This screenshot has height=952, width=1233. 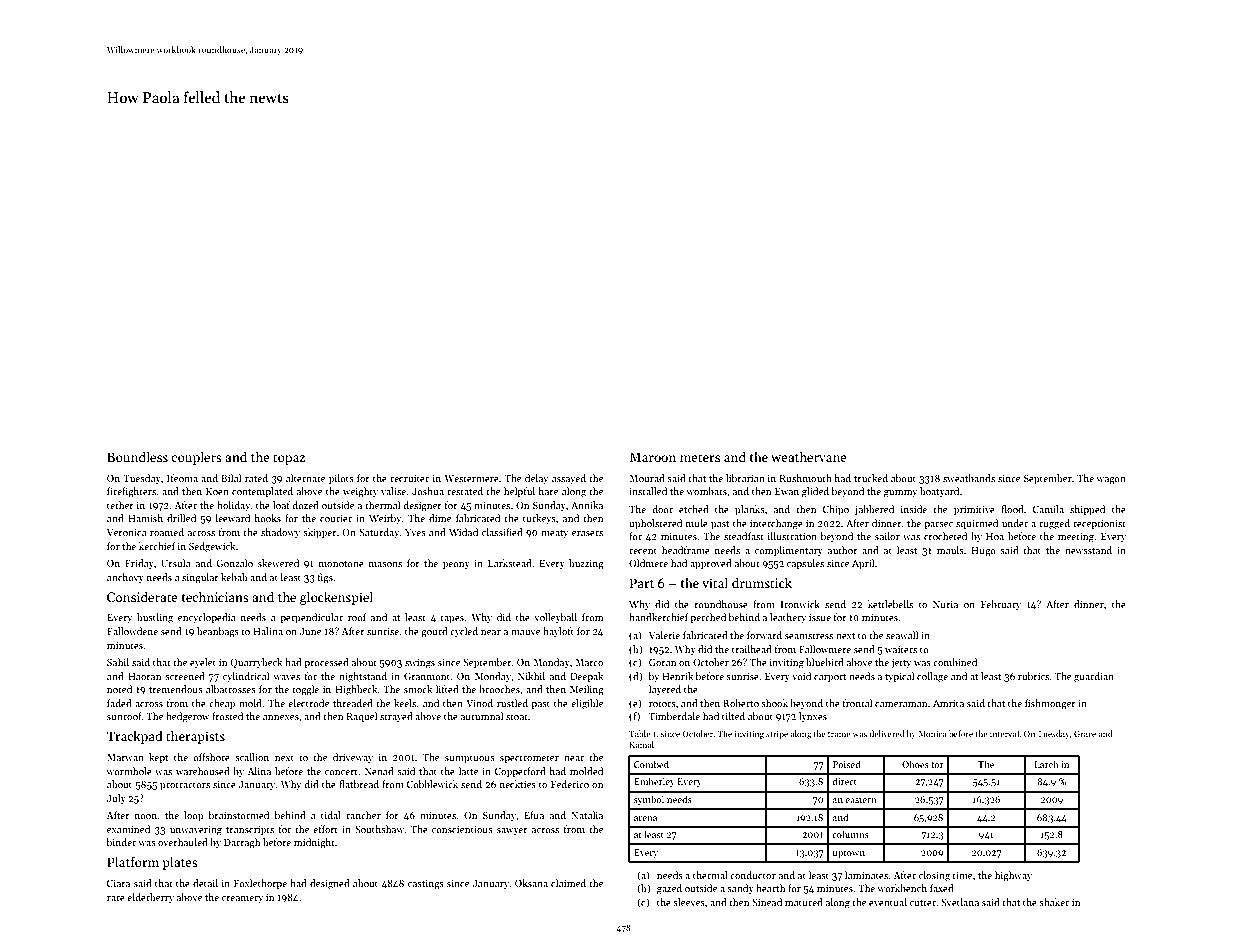 I want to click on Platform, so click(x=133, y=861).
